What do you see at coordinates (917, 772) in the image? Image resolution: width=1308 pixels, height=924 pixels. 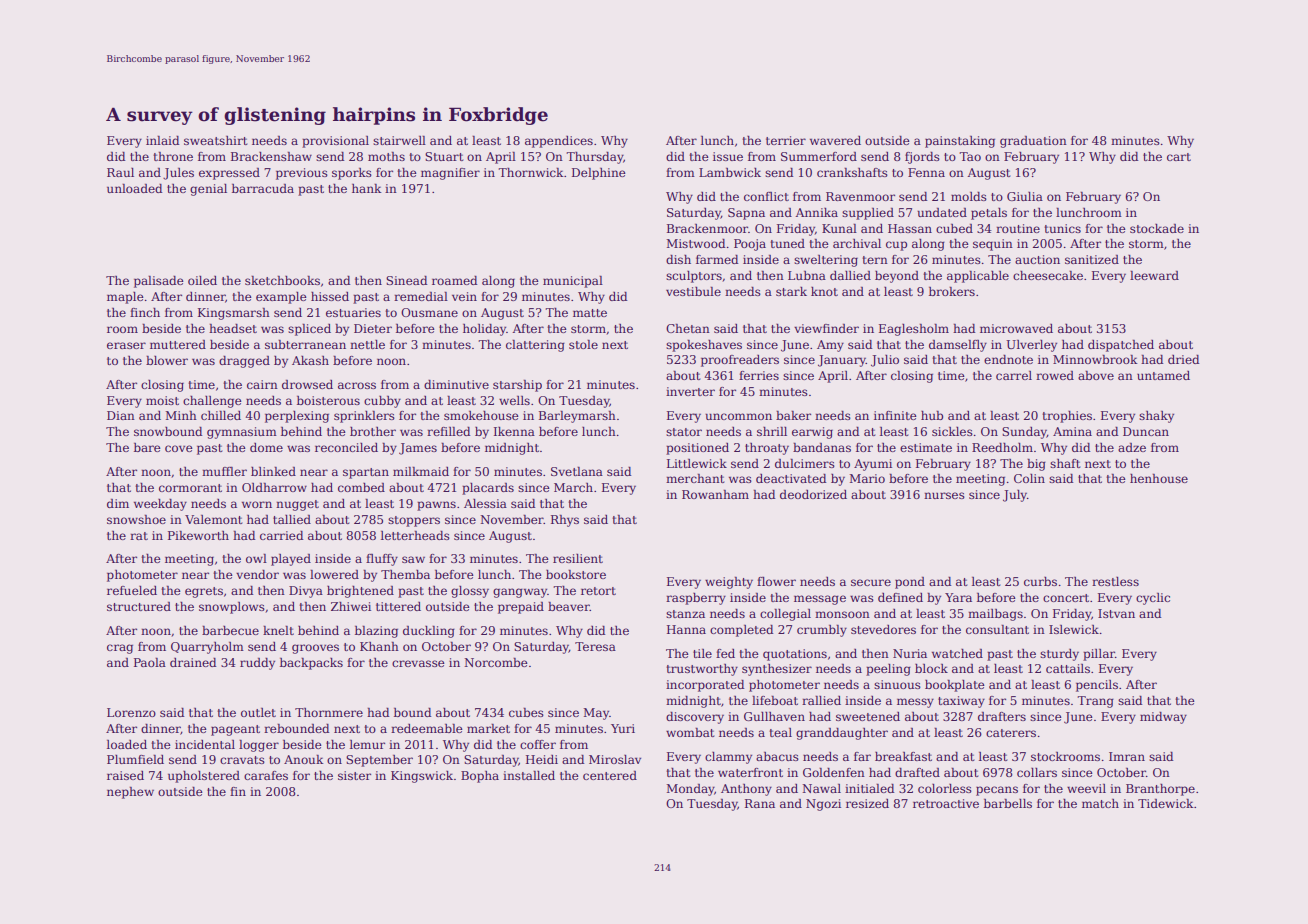 I see `drafted` at bounding box center [917, 772].
